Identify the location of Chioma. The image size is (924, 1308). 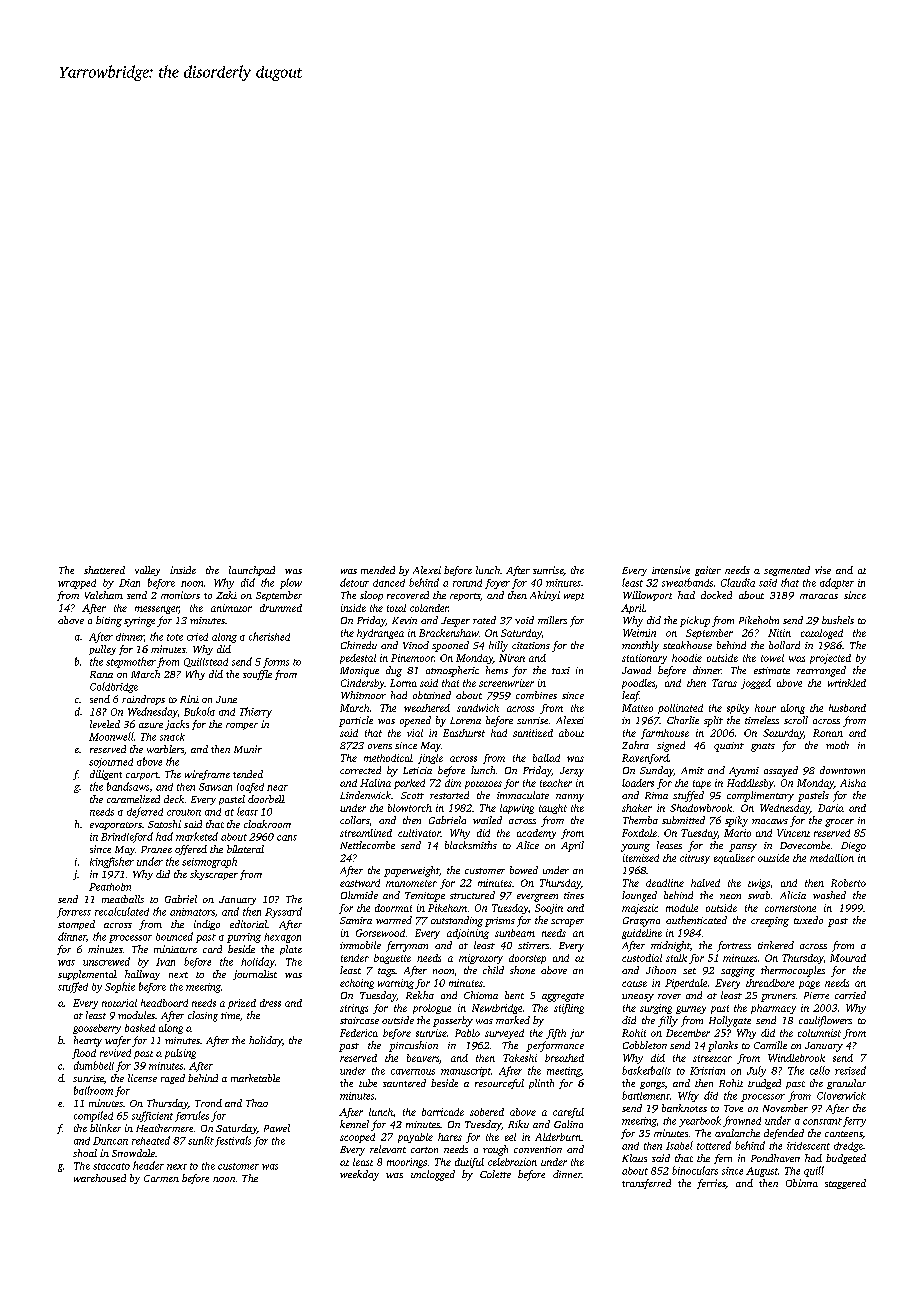
(481, 995).
